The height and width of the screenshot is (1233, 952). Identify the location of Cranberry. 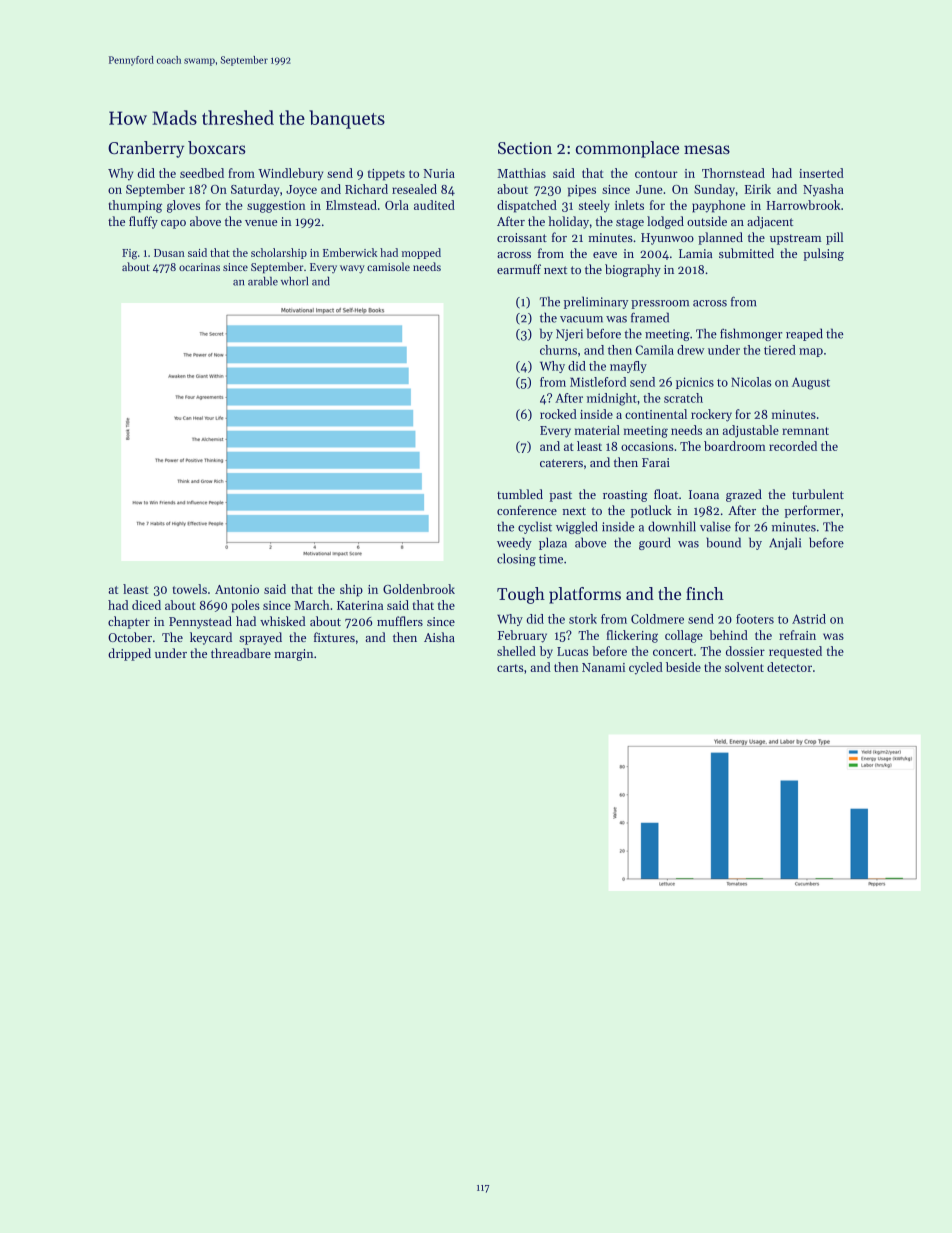
(146, 149).
